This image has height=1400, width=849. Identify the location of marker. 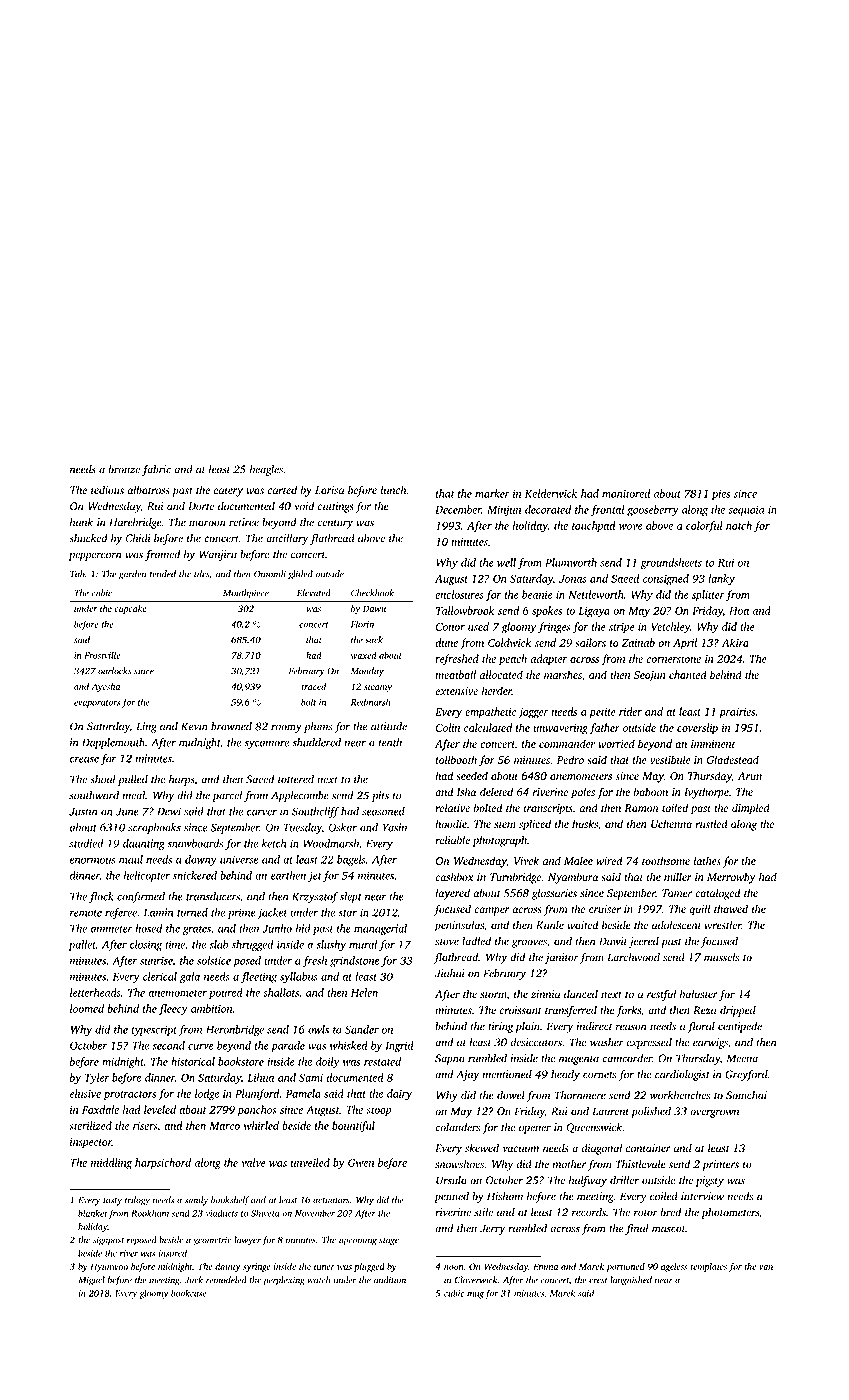
(492, 493).
